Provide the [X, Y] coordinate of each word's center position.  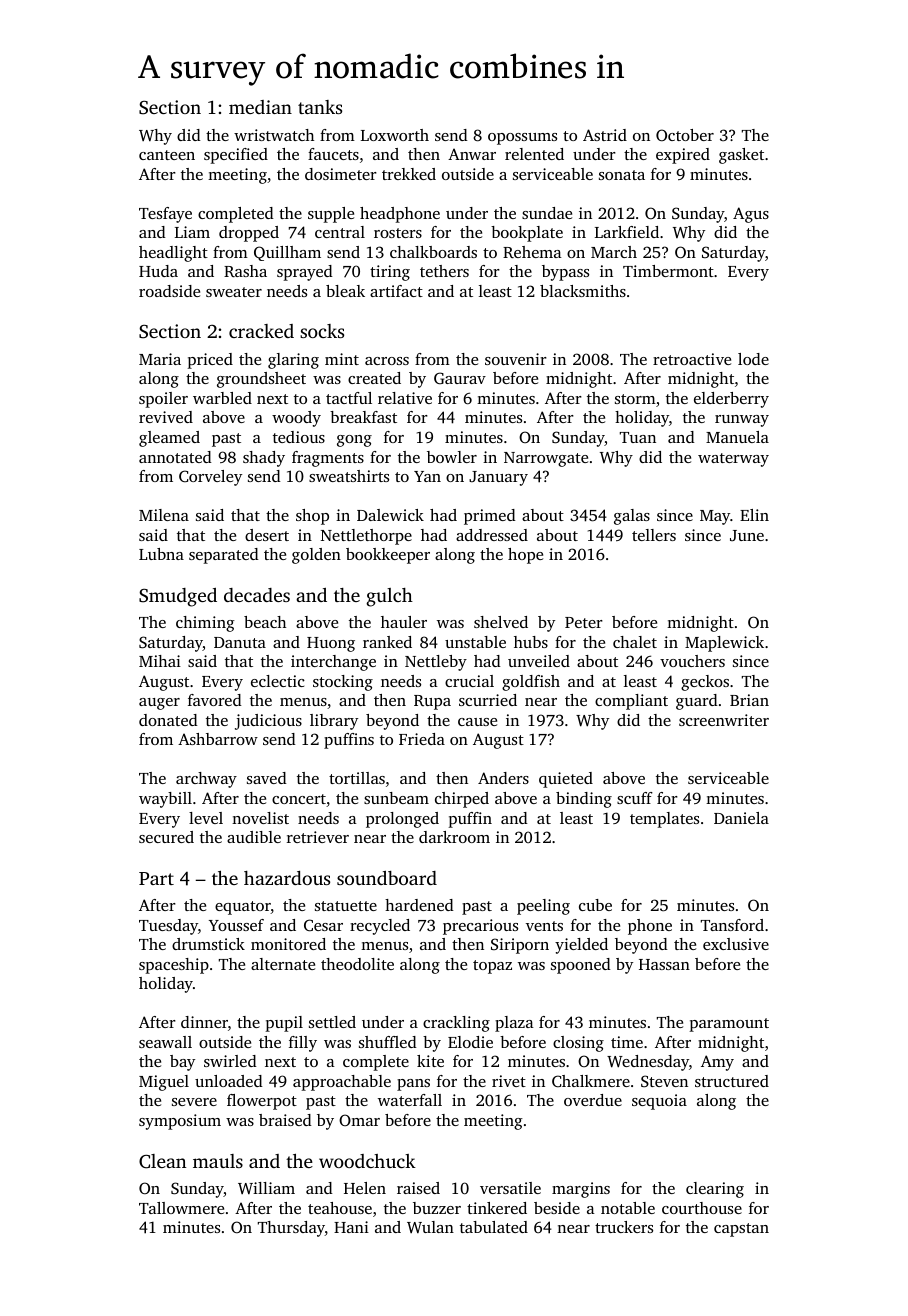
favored [215, 700]
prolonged [402, 820]
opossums [522, 139]
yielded [581, 946]
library [334, 722]
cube [595, 905]
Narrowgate [546, 459]
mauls [218, 1161]
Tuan [638, 437]
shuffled [388, 1042]
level [206, 818]
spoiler [163, 400]
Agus [751, 215]
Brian [749, 700]
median [260, 107]
